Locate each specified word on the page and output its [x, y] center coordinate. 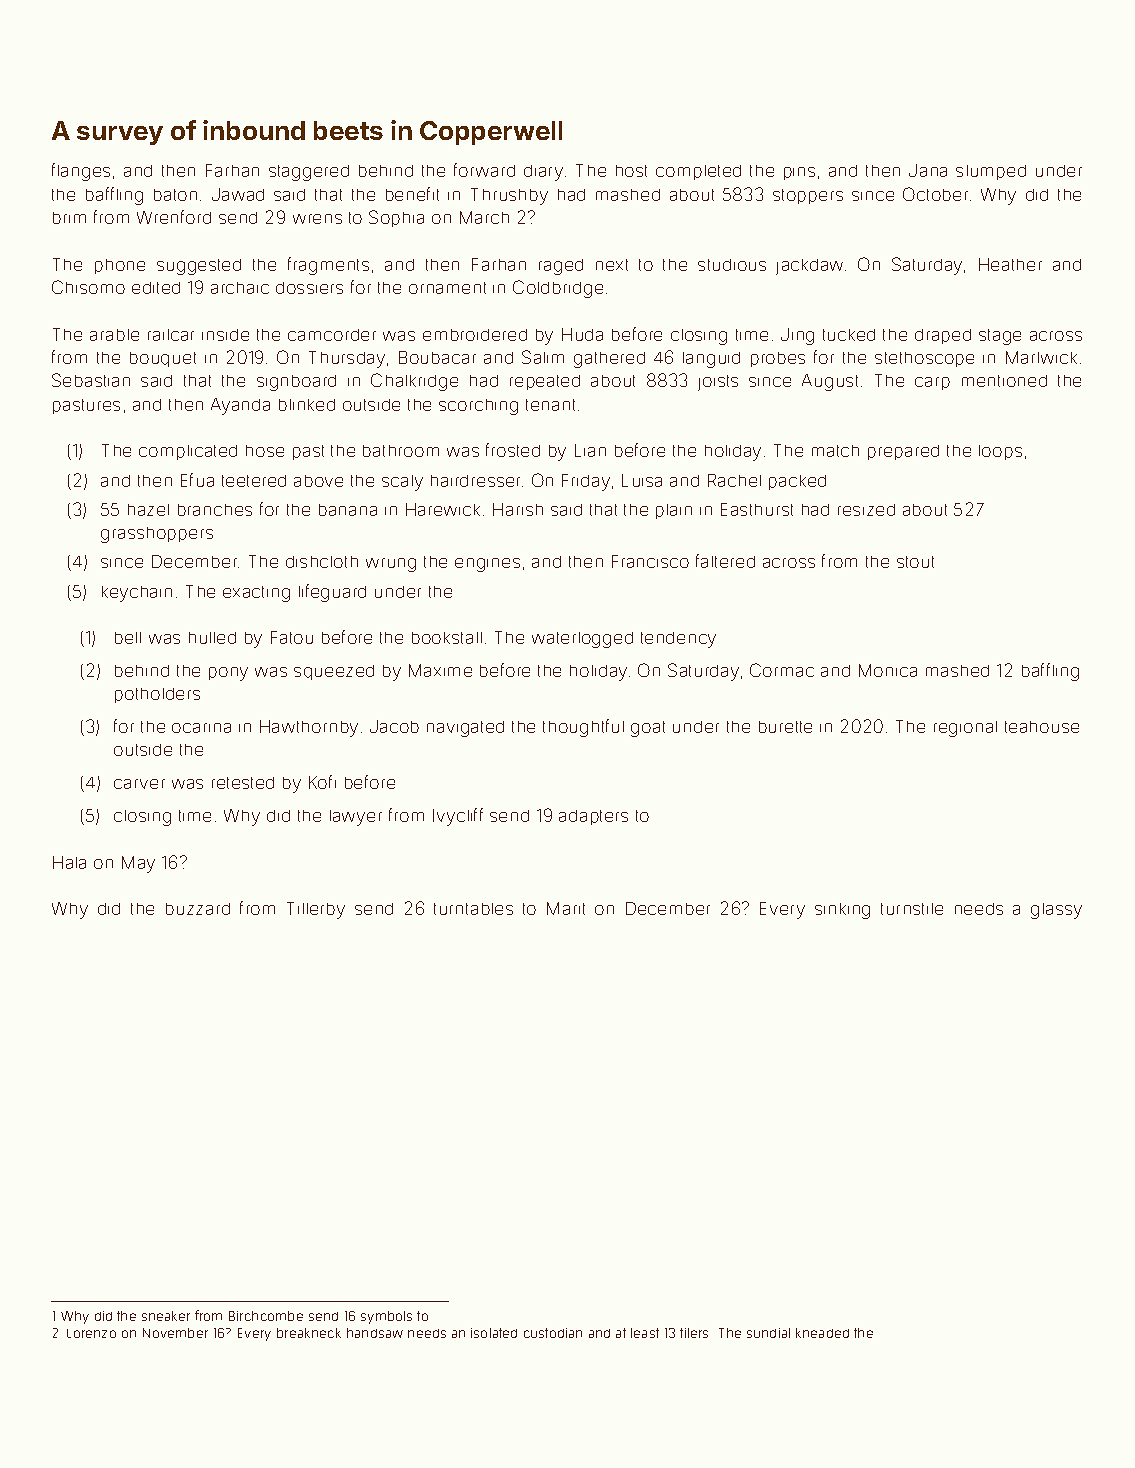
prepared [903, 452]
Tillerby [316, 910]
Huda [582, 334]
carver [139, 784]
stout [915, 562]
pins [799, 173]
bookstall [447, 638]
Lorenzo [91, 1333]
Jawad [238, 194]
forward [484, 170]
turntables [473, 909]
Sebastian [91, 380]
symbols [386, 1317]
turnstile [912, 909]
